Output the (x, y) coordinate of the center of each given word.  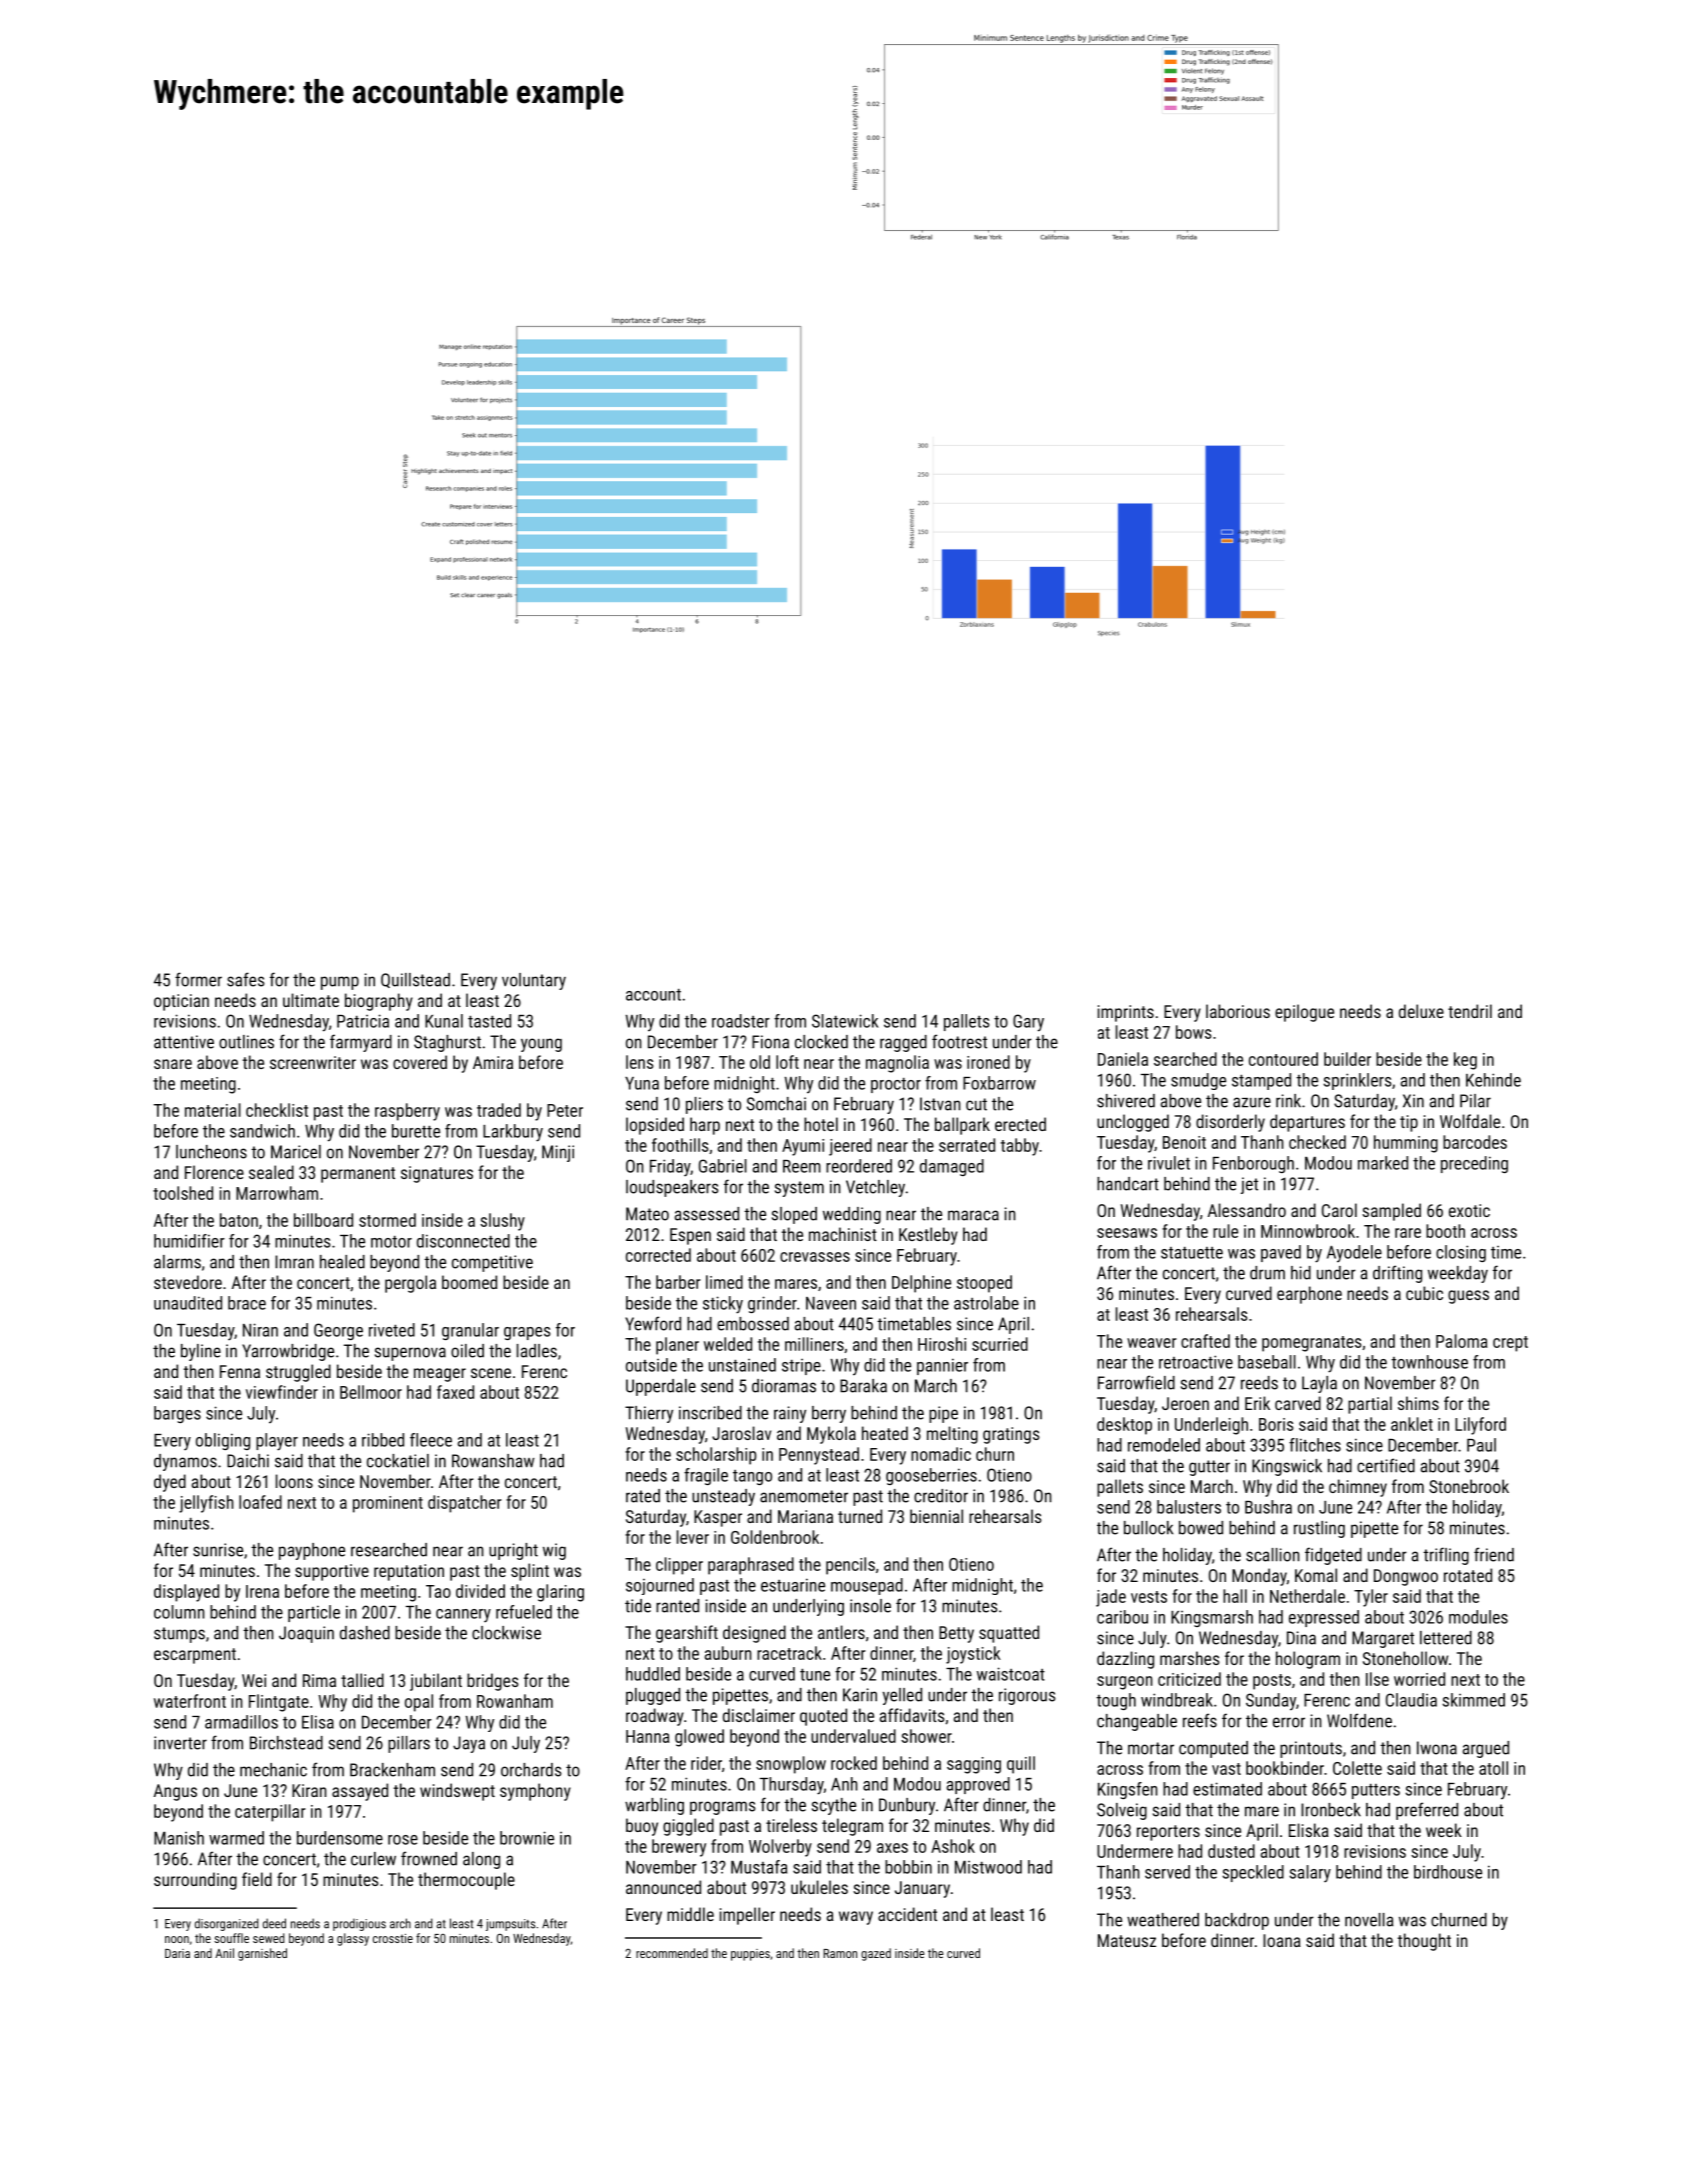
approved (978, 1785)
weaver (1151, 1343)
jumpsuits (510, 1925)
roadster (741, 1021)
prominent (388, 1504)
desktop (1124, 1426)
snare (173, 1064)
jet (1249, 1185)
